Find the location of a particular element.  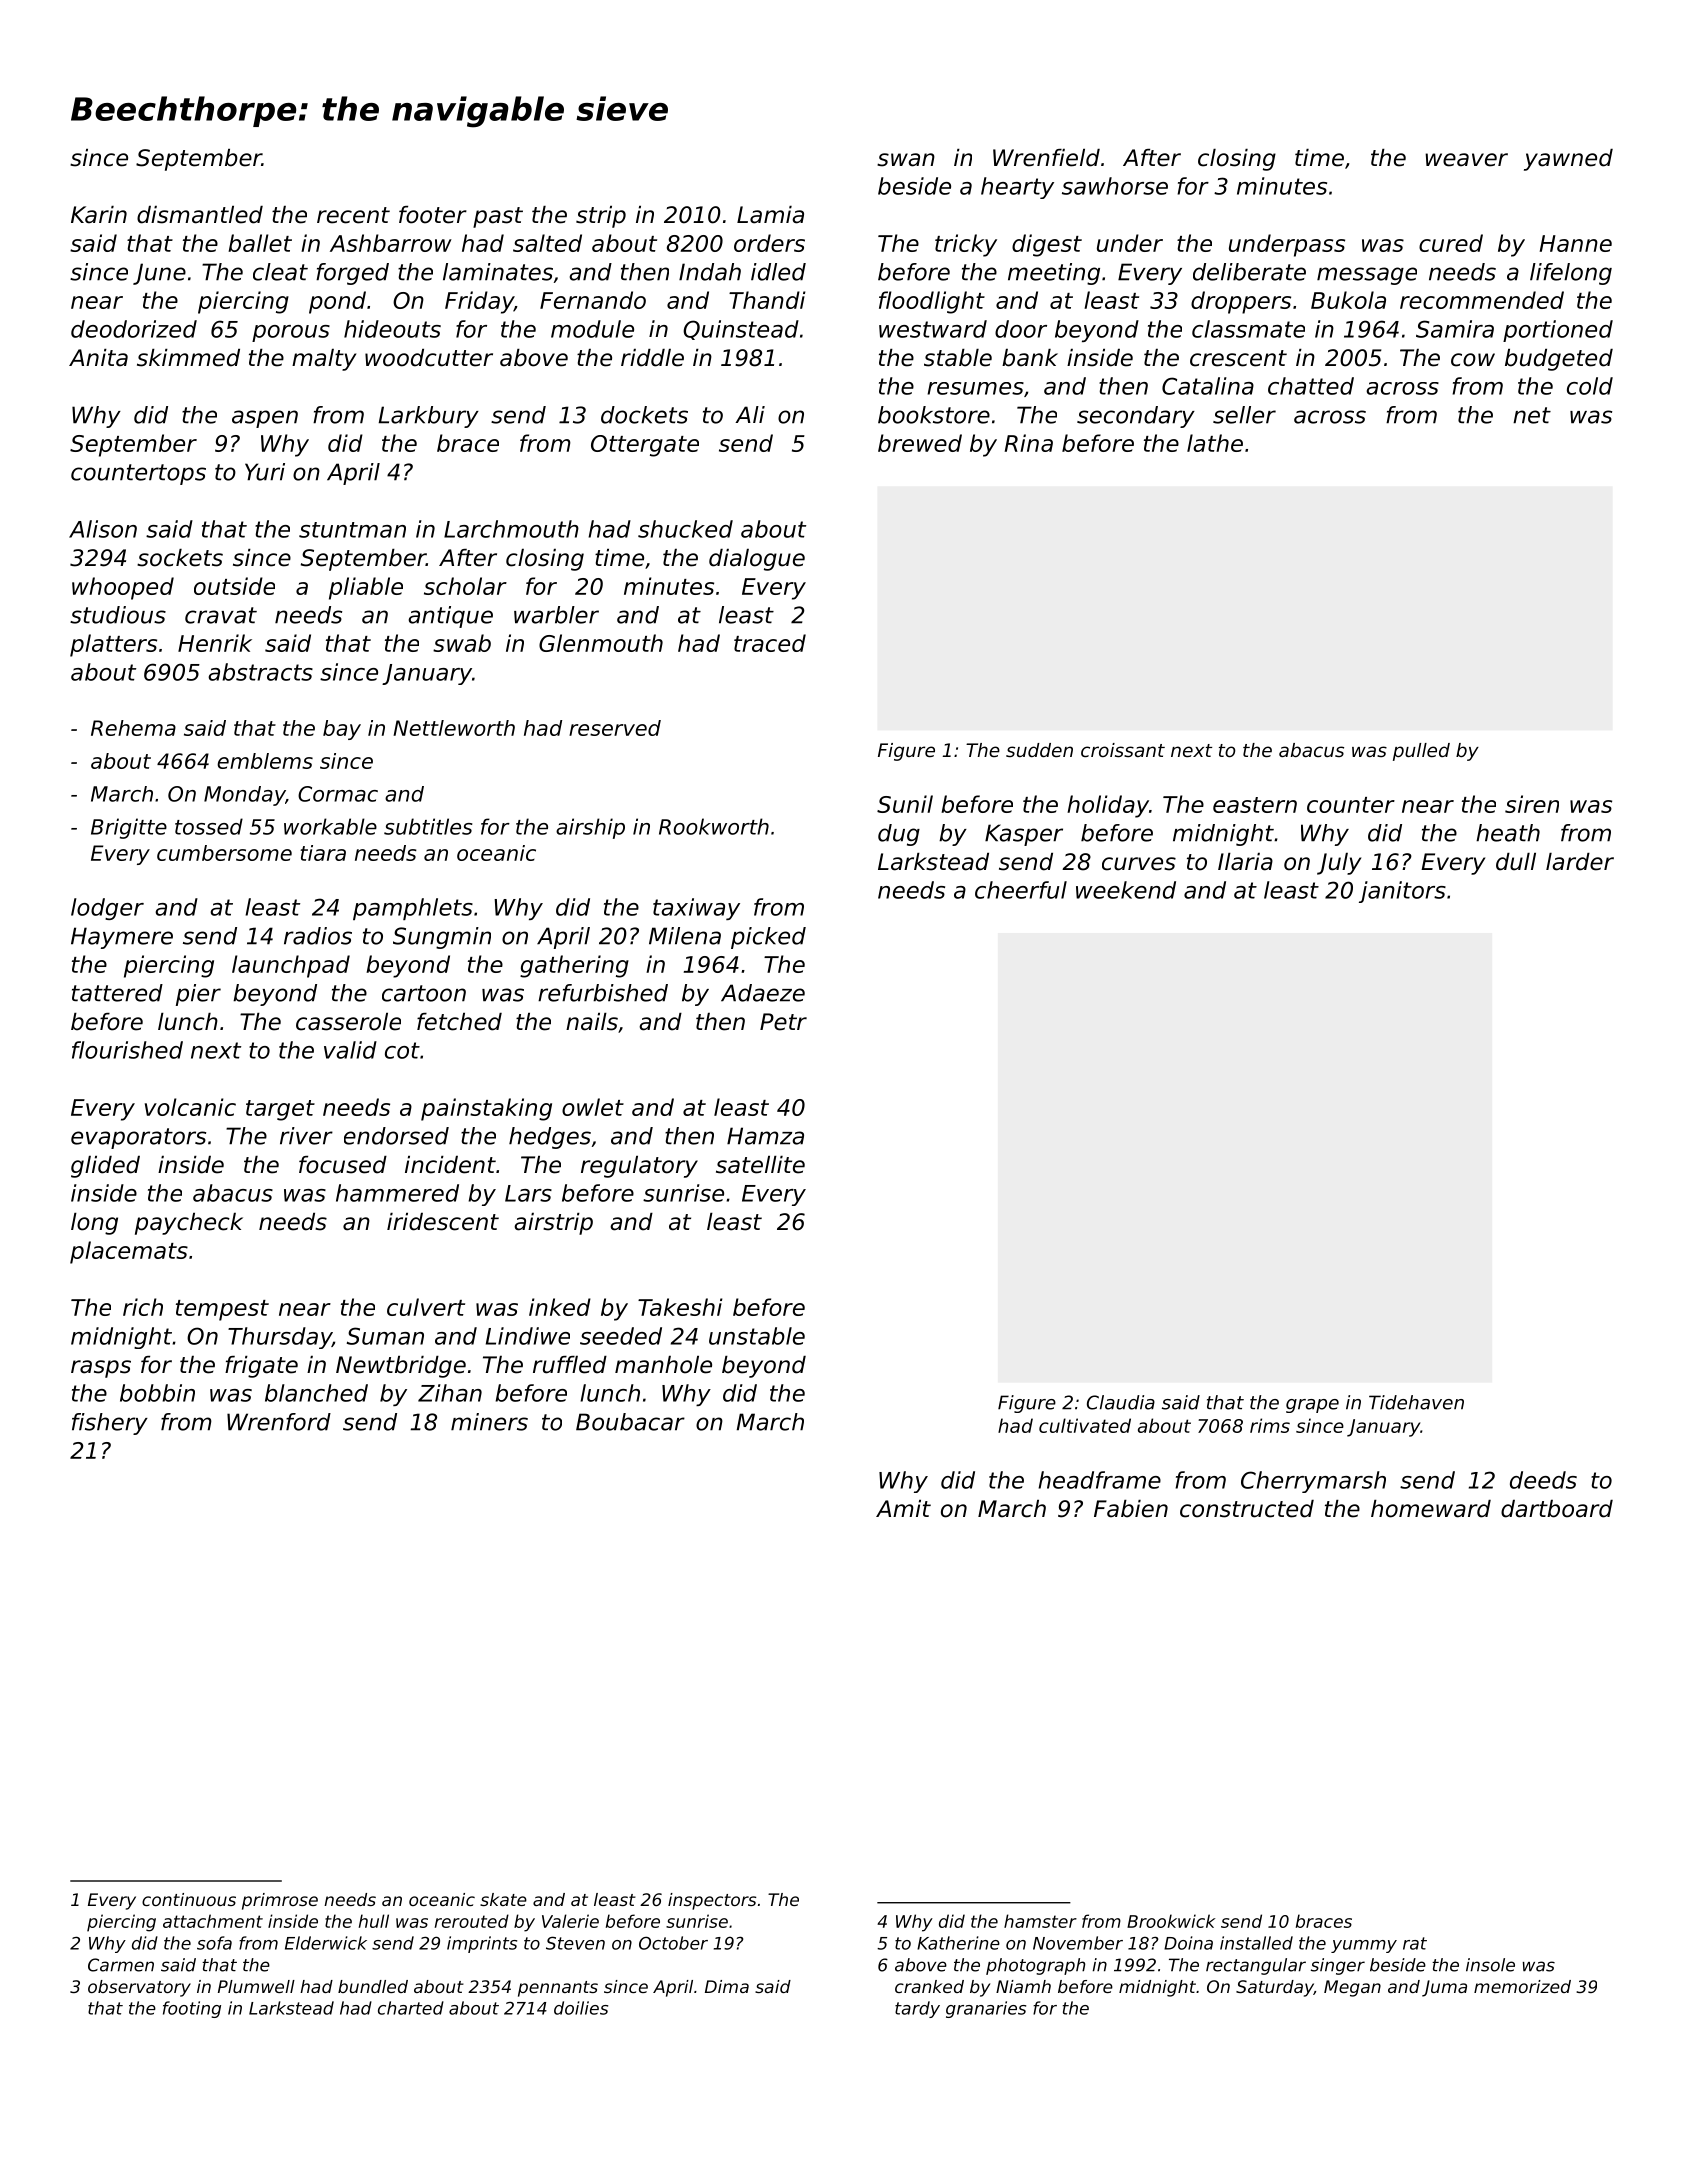

janitors is located at coordinates (1402, 892).
